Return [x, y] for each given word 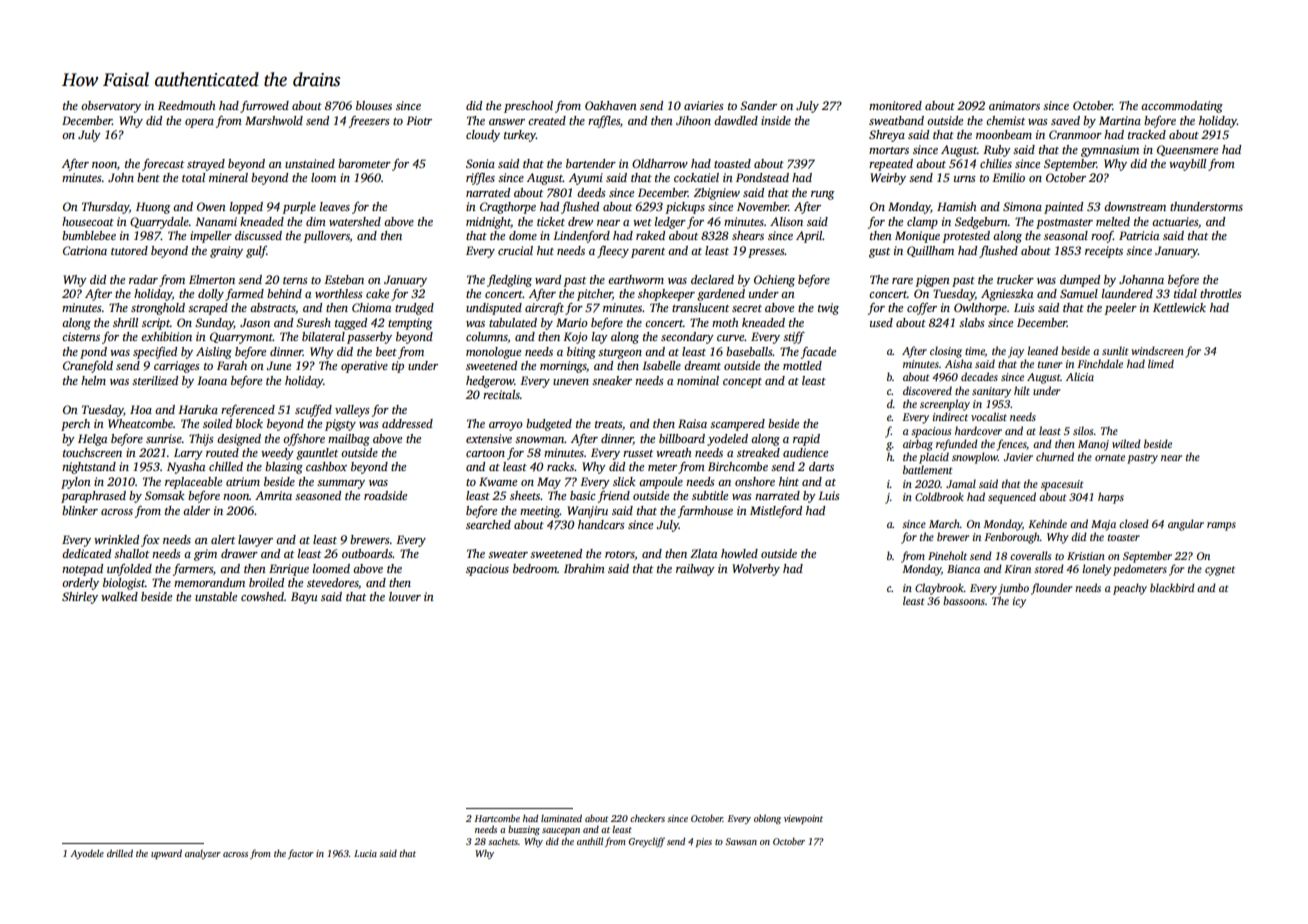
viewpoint [803, 819]
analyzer [203, 854]
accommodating [1182, 107]
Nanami [216, 221]
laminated [561, 818]
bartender [591, 163]
